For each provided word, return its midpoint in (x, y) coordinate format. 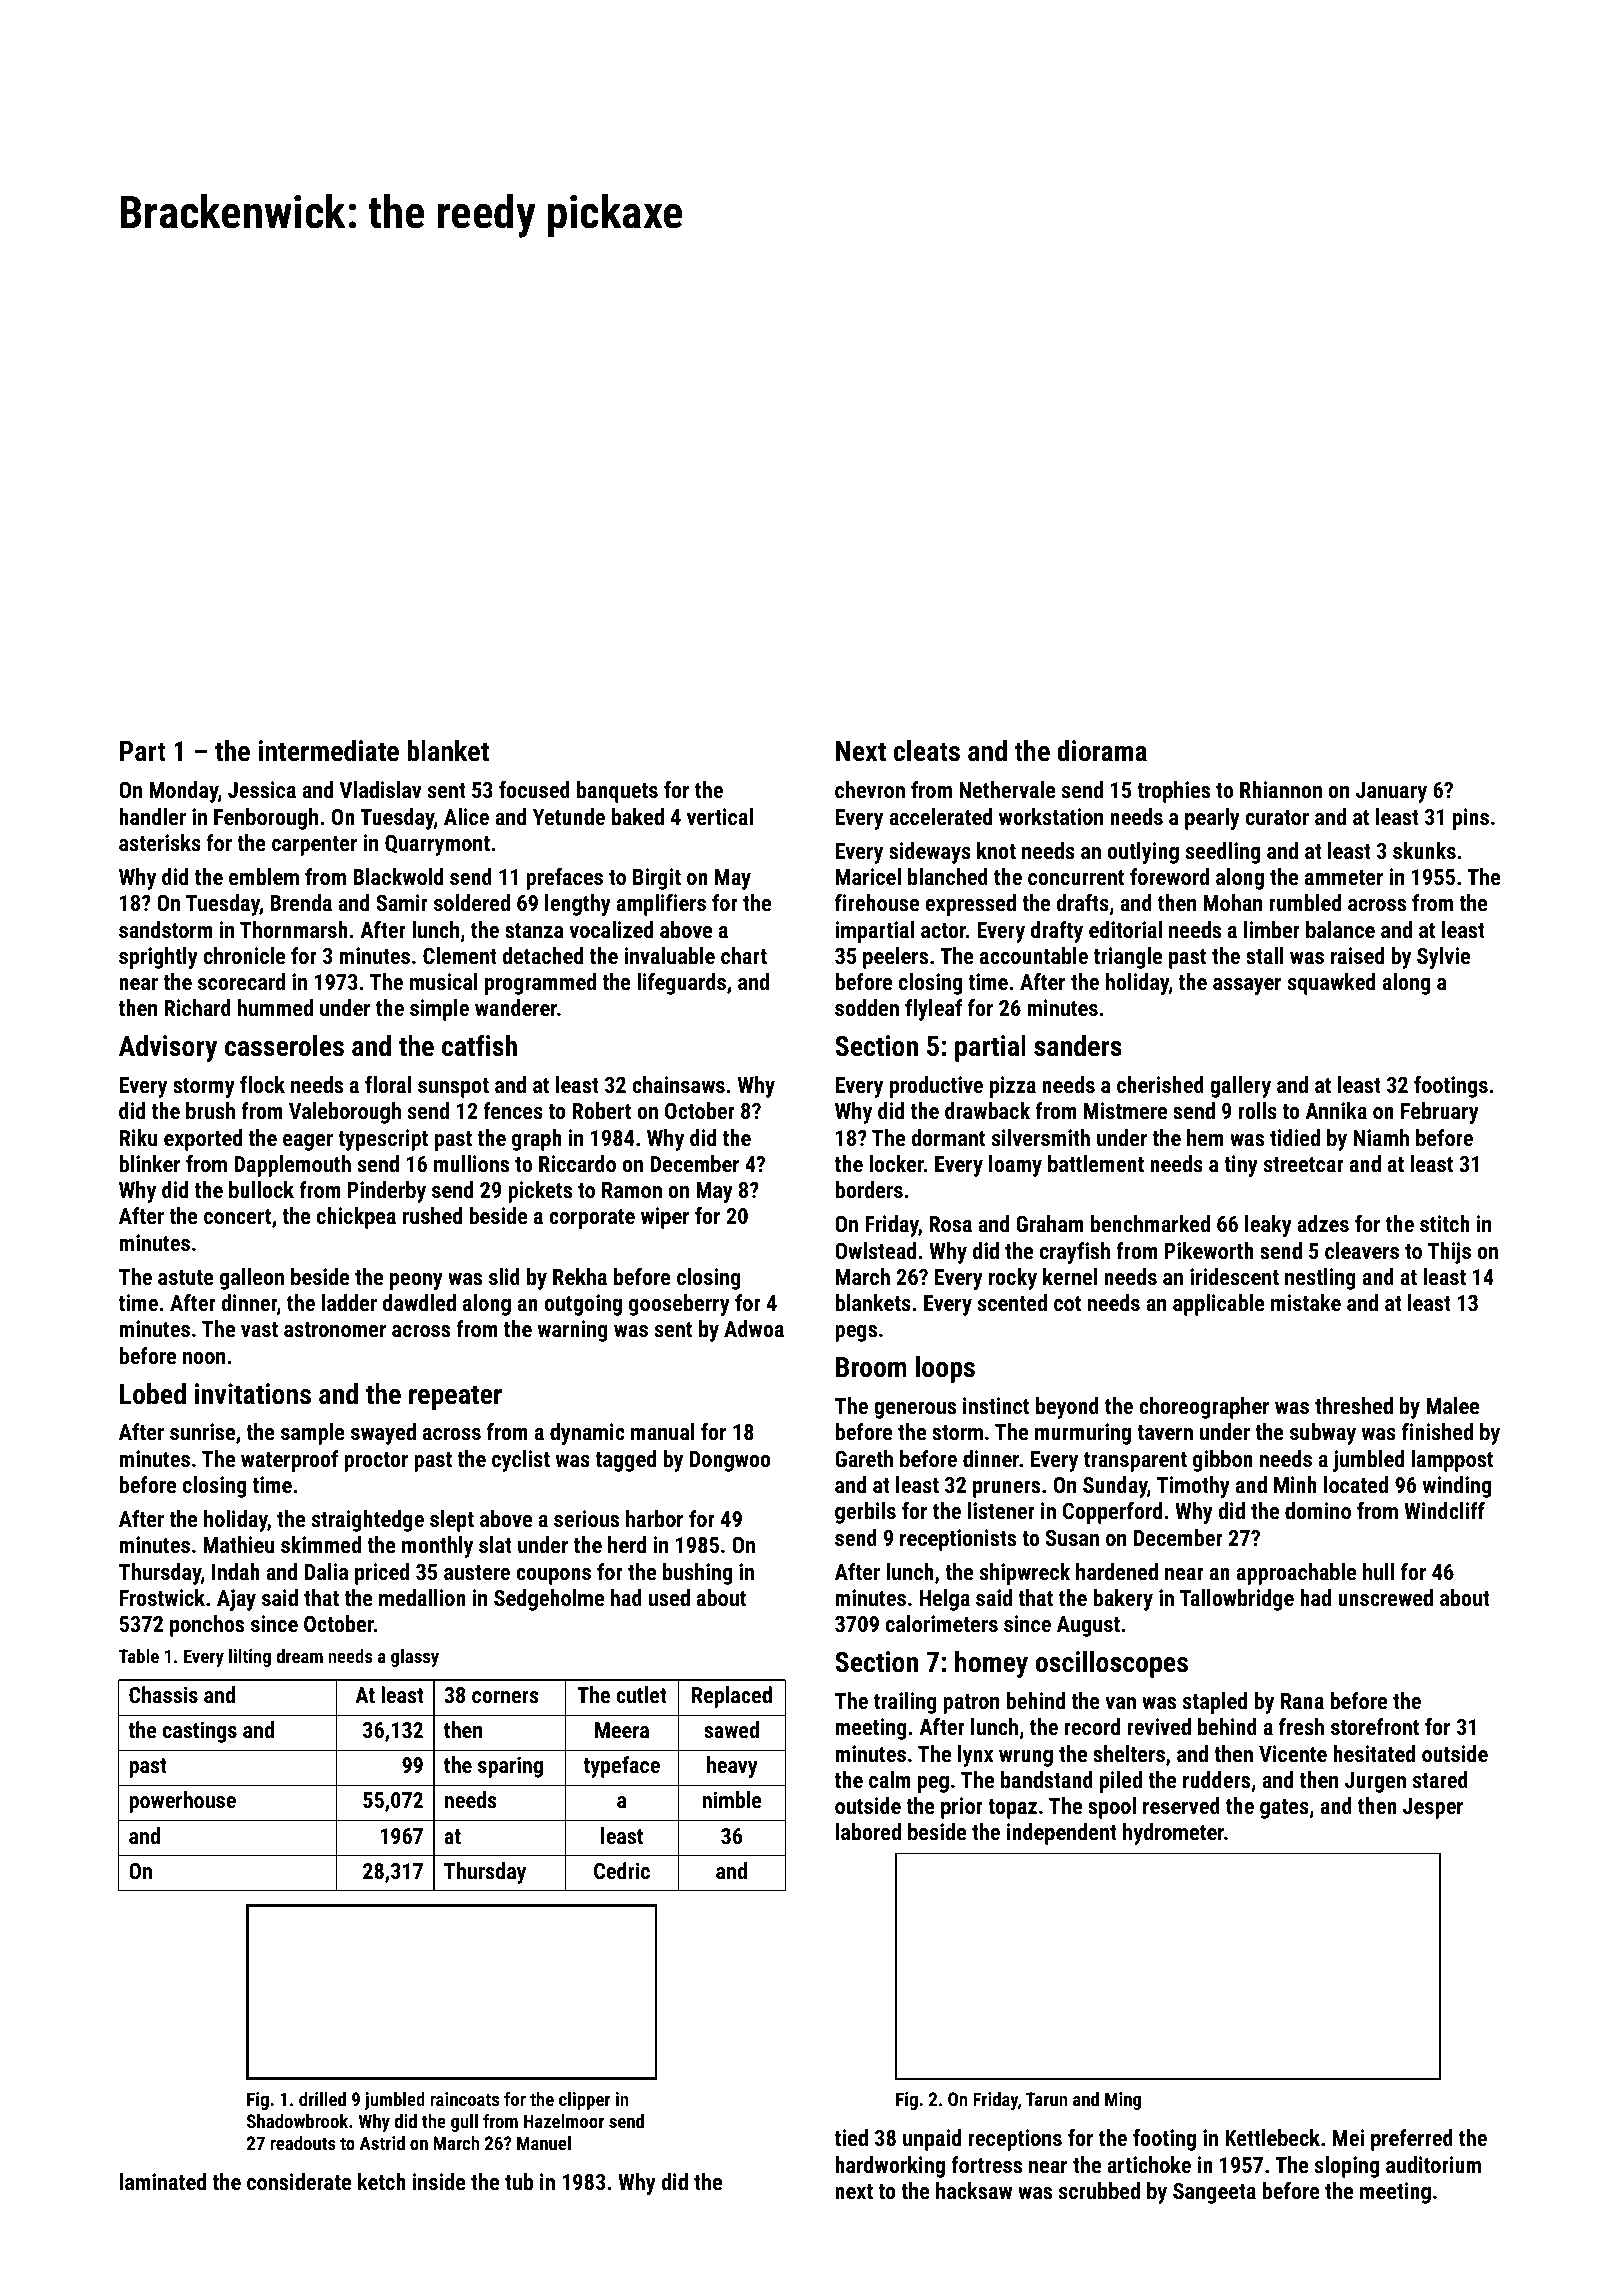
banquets (617, 792)
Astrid (382, 2143)
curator (1277, 817)
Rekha (580, 1276)
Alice (466, 816)
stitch (1445, 1223)
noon (204, 1358)
